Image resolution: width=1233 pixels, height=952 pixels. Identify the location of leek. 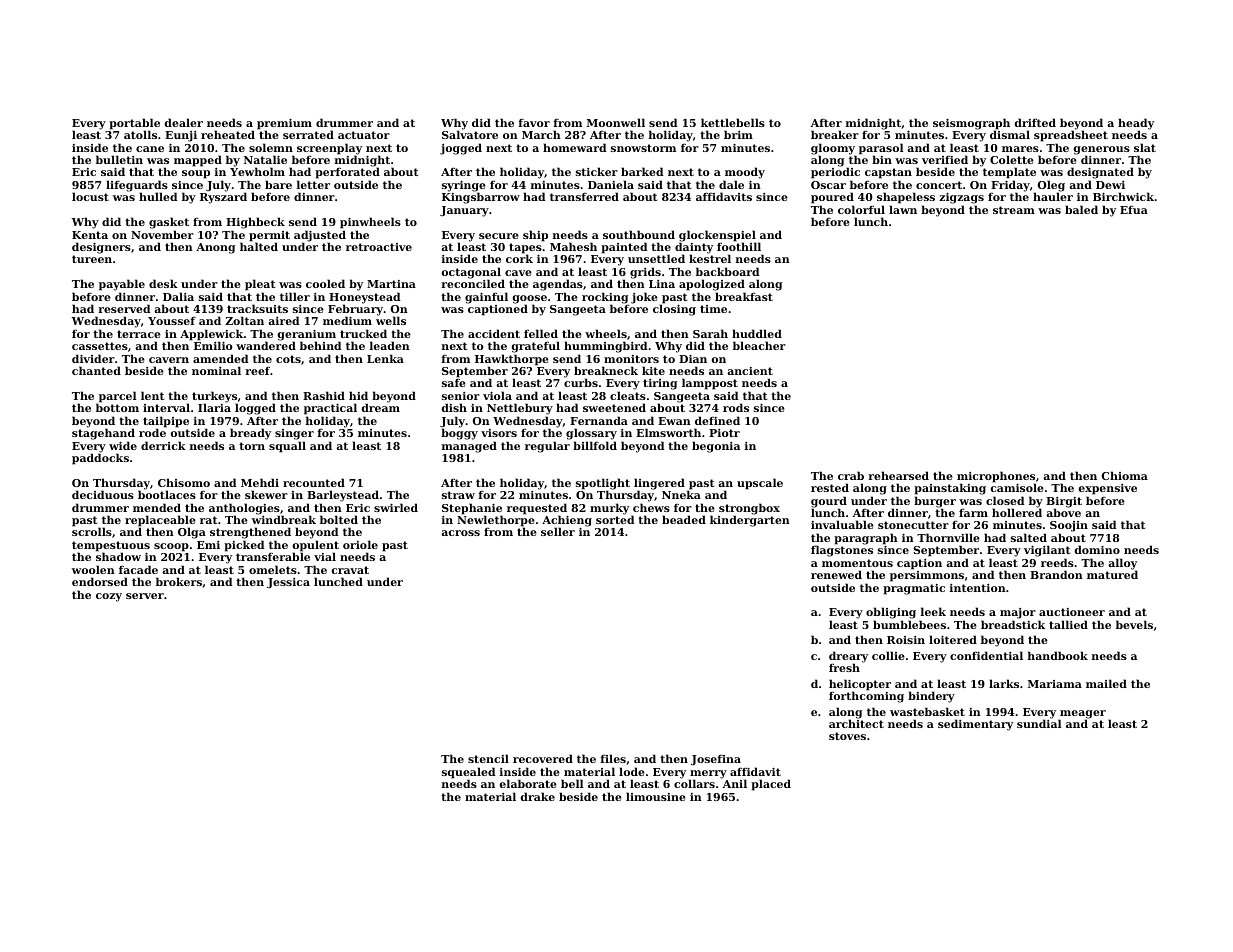
(933, 611).
